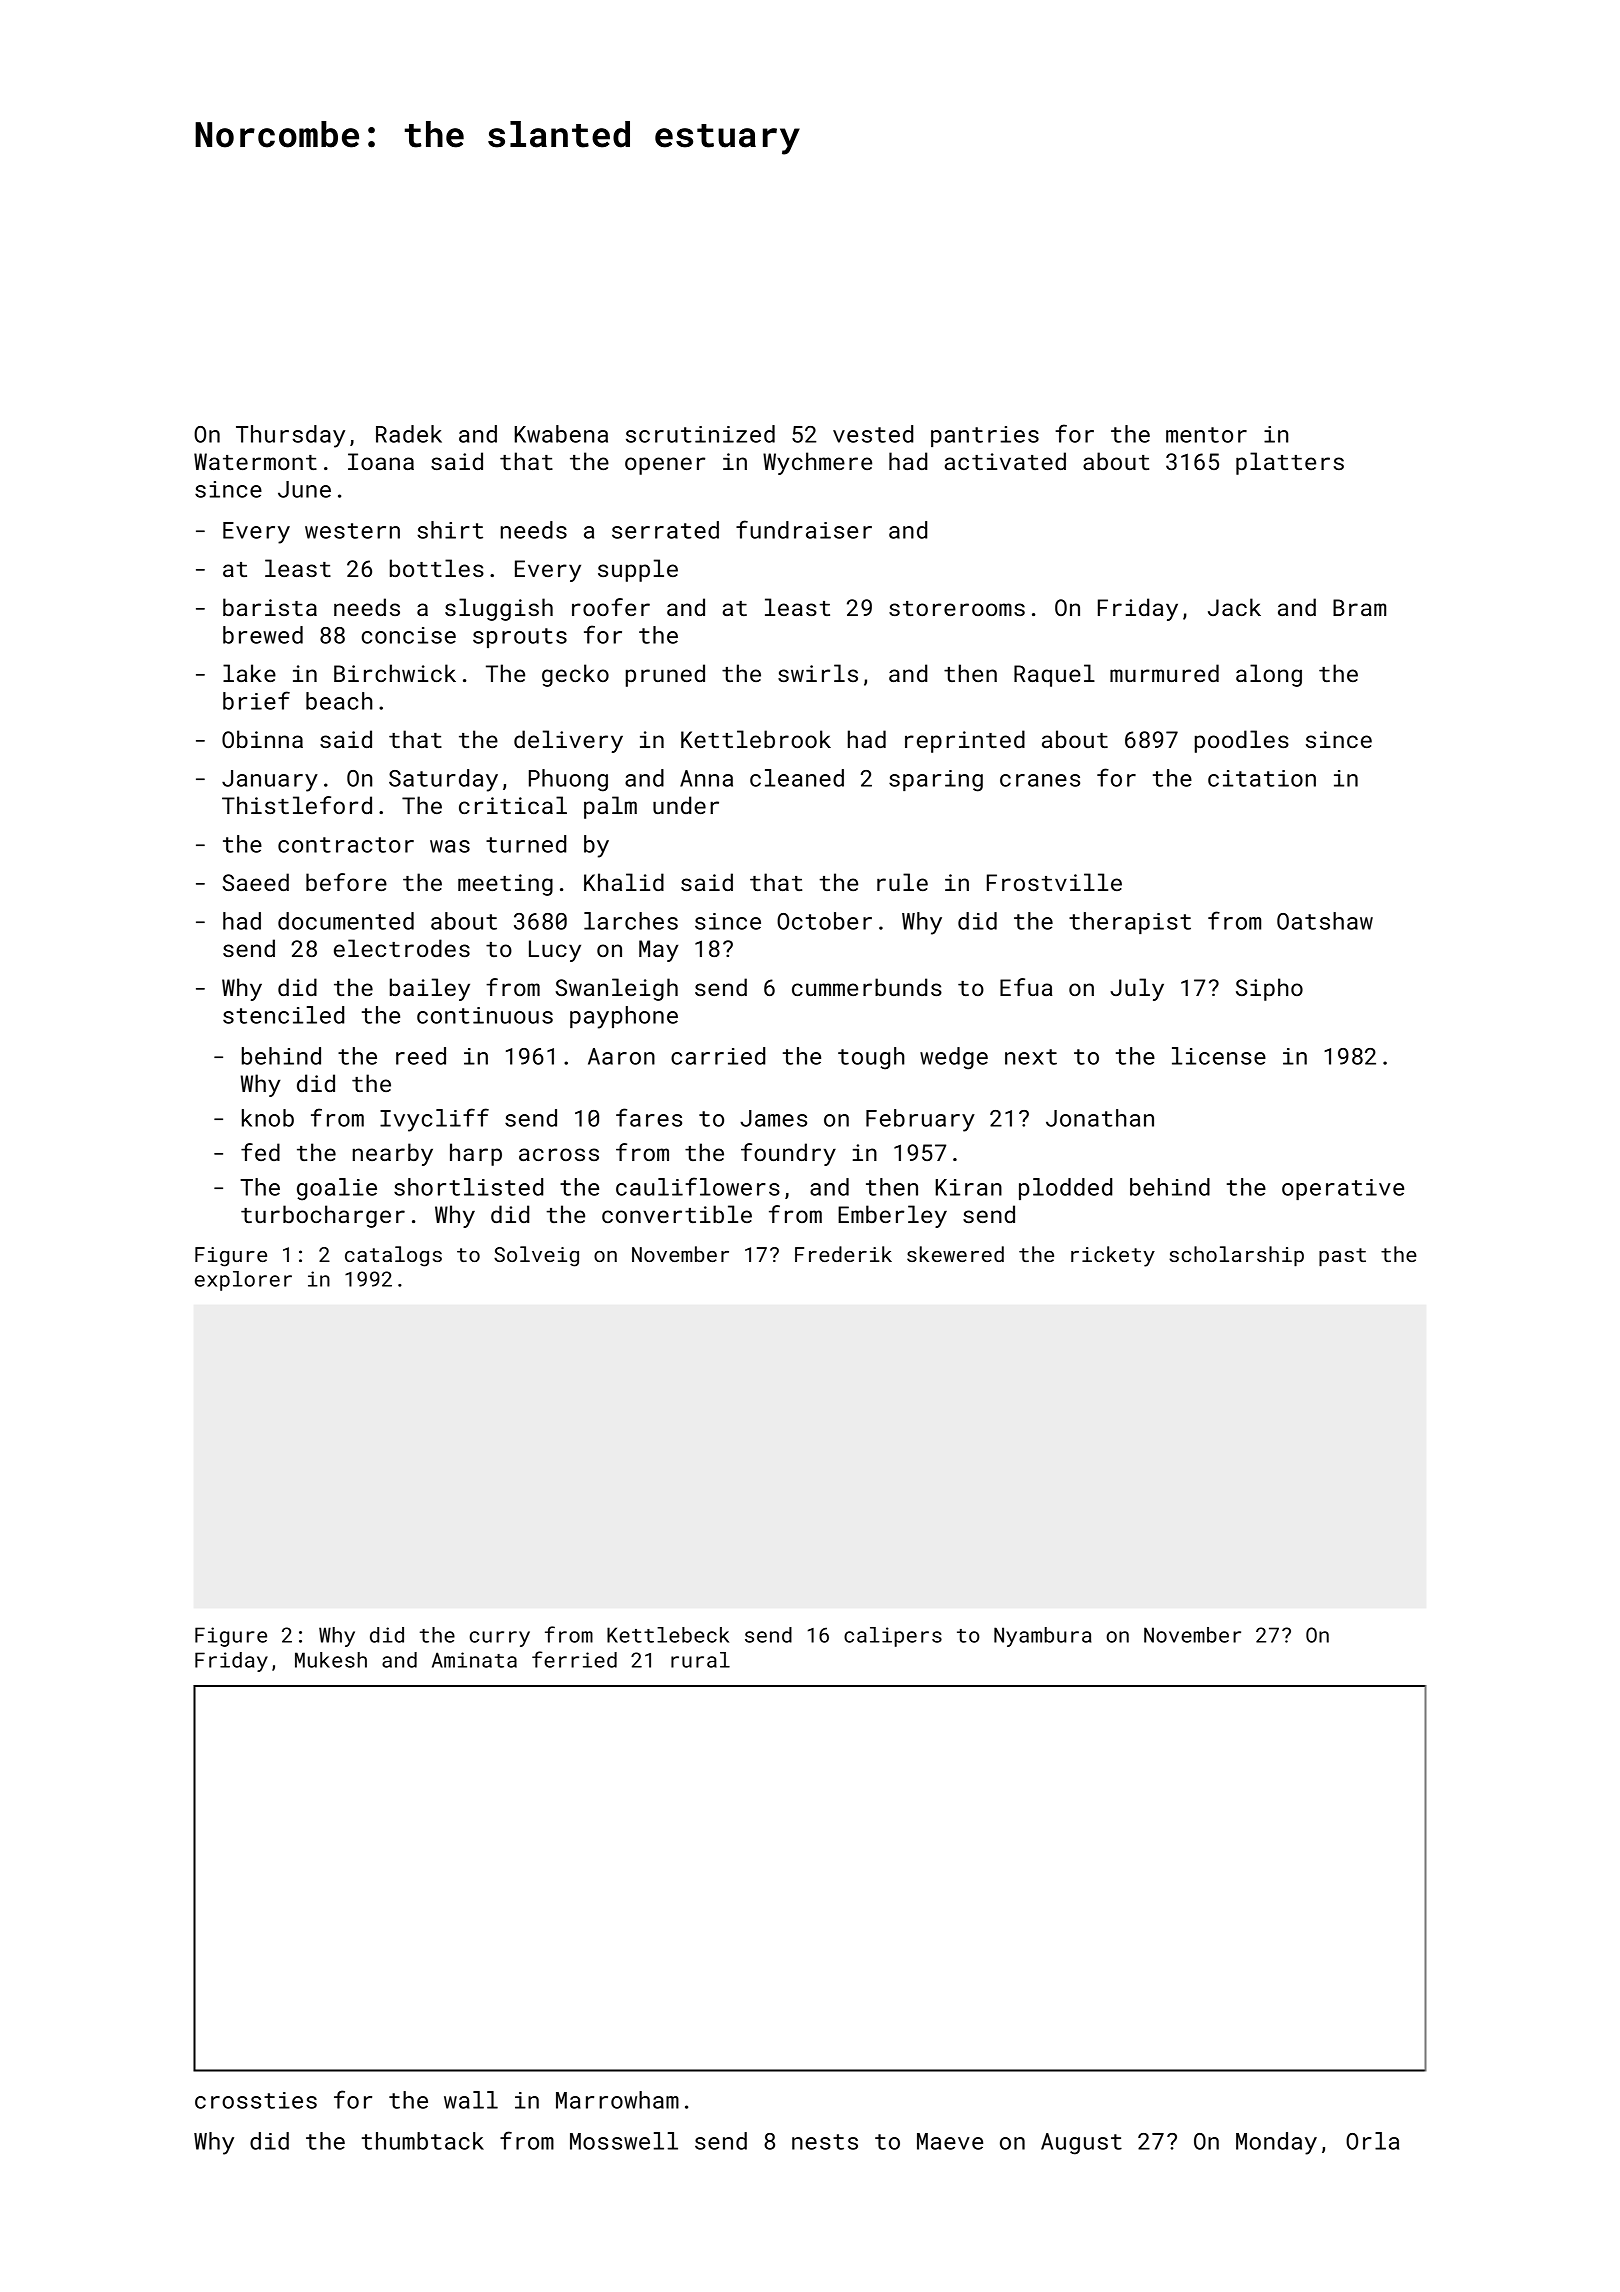  What do you see at coordinates (536, 1256) in the image?
I see `Solveig` at bounding box center [536, 1256].
